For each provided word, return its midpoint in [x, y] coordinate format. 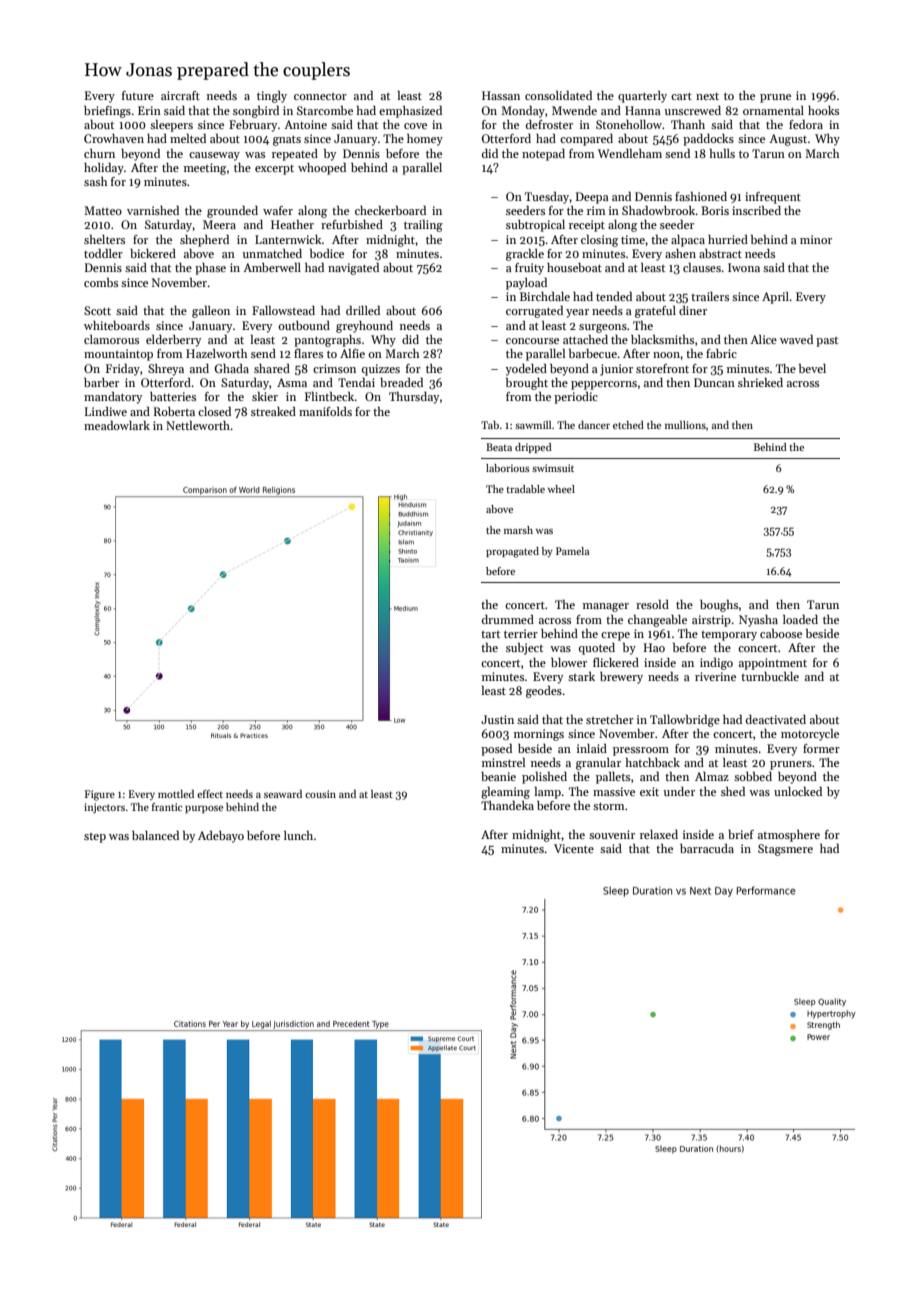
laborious [508, 468]
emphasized [410, 112]
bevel [812, 368]
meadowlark [117, 425]
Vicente [574, 848]
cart [681, 96]
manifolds [325, 411]
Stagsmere [785, 850]
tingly [272, 97]
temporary [729, 636]
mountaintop [118, 355]
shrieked [760, 382]
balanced [155, 835]
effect [210, 794]
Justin [497, 719]
